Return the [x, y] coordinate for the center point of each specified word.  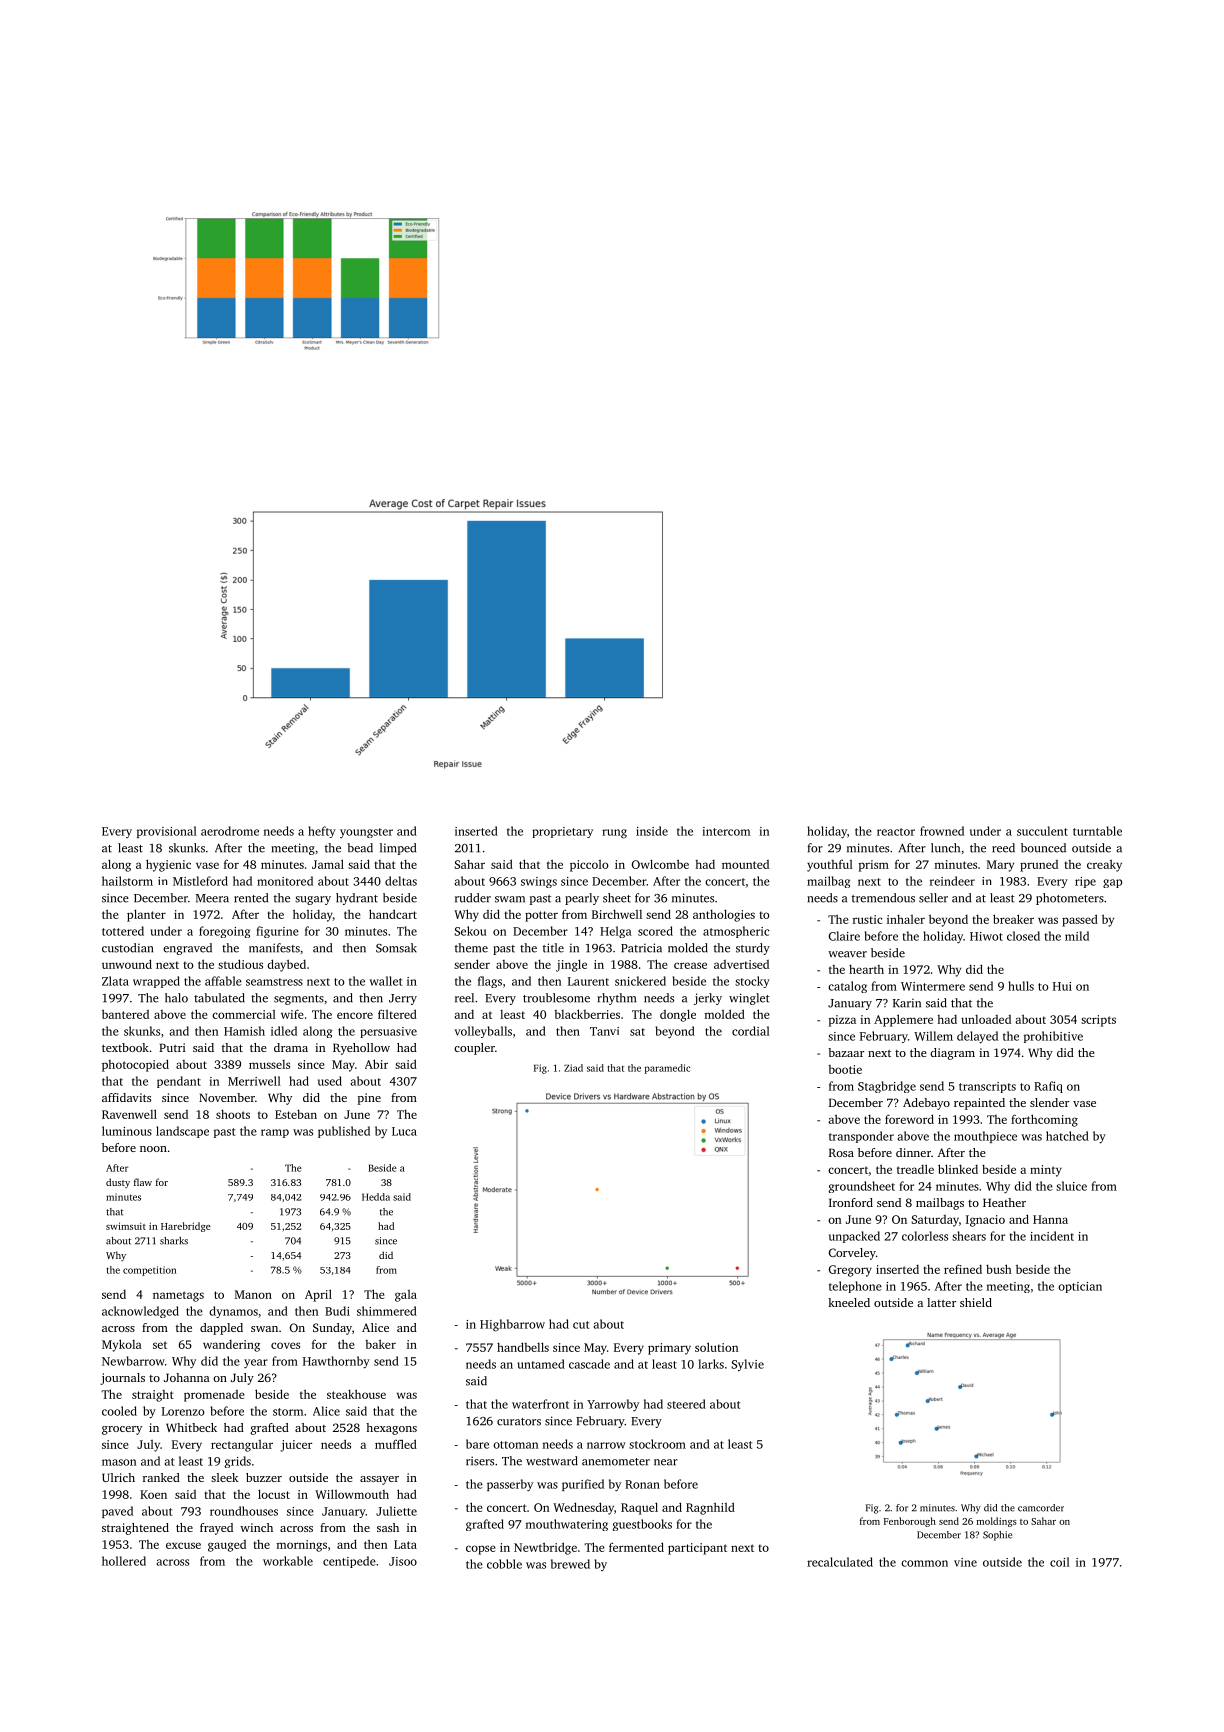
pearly [582, 899]
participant [697, 1549]
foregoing [224, 932]
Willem [933, 1036]
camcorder [1041, 1508]
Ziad [573, 1068]
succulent [1042, 831]
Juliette [396, 1511]
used [330, 1081]
